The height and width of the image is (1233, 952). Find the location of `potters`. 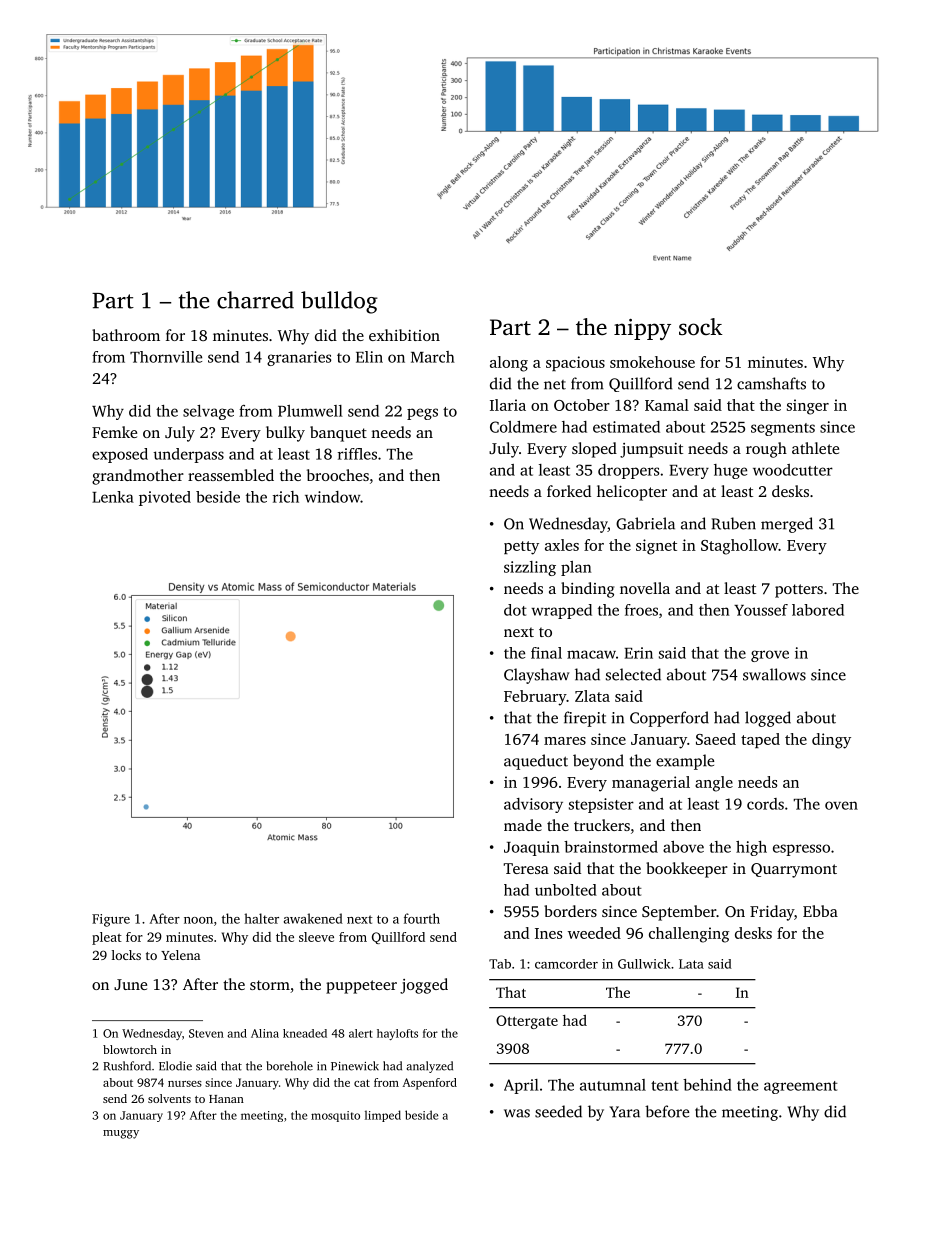

potters is located at coordinates (799, 591).
